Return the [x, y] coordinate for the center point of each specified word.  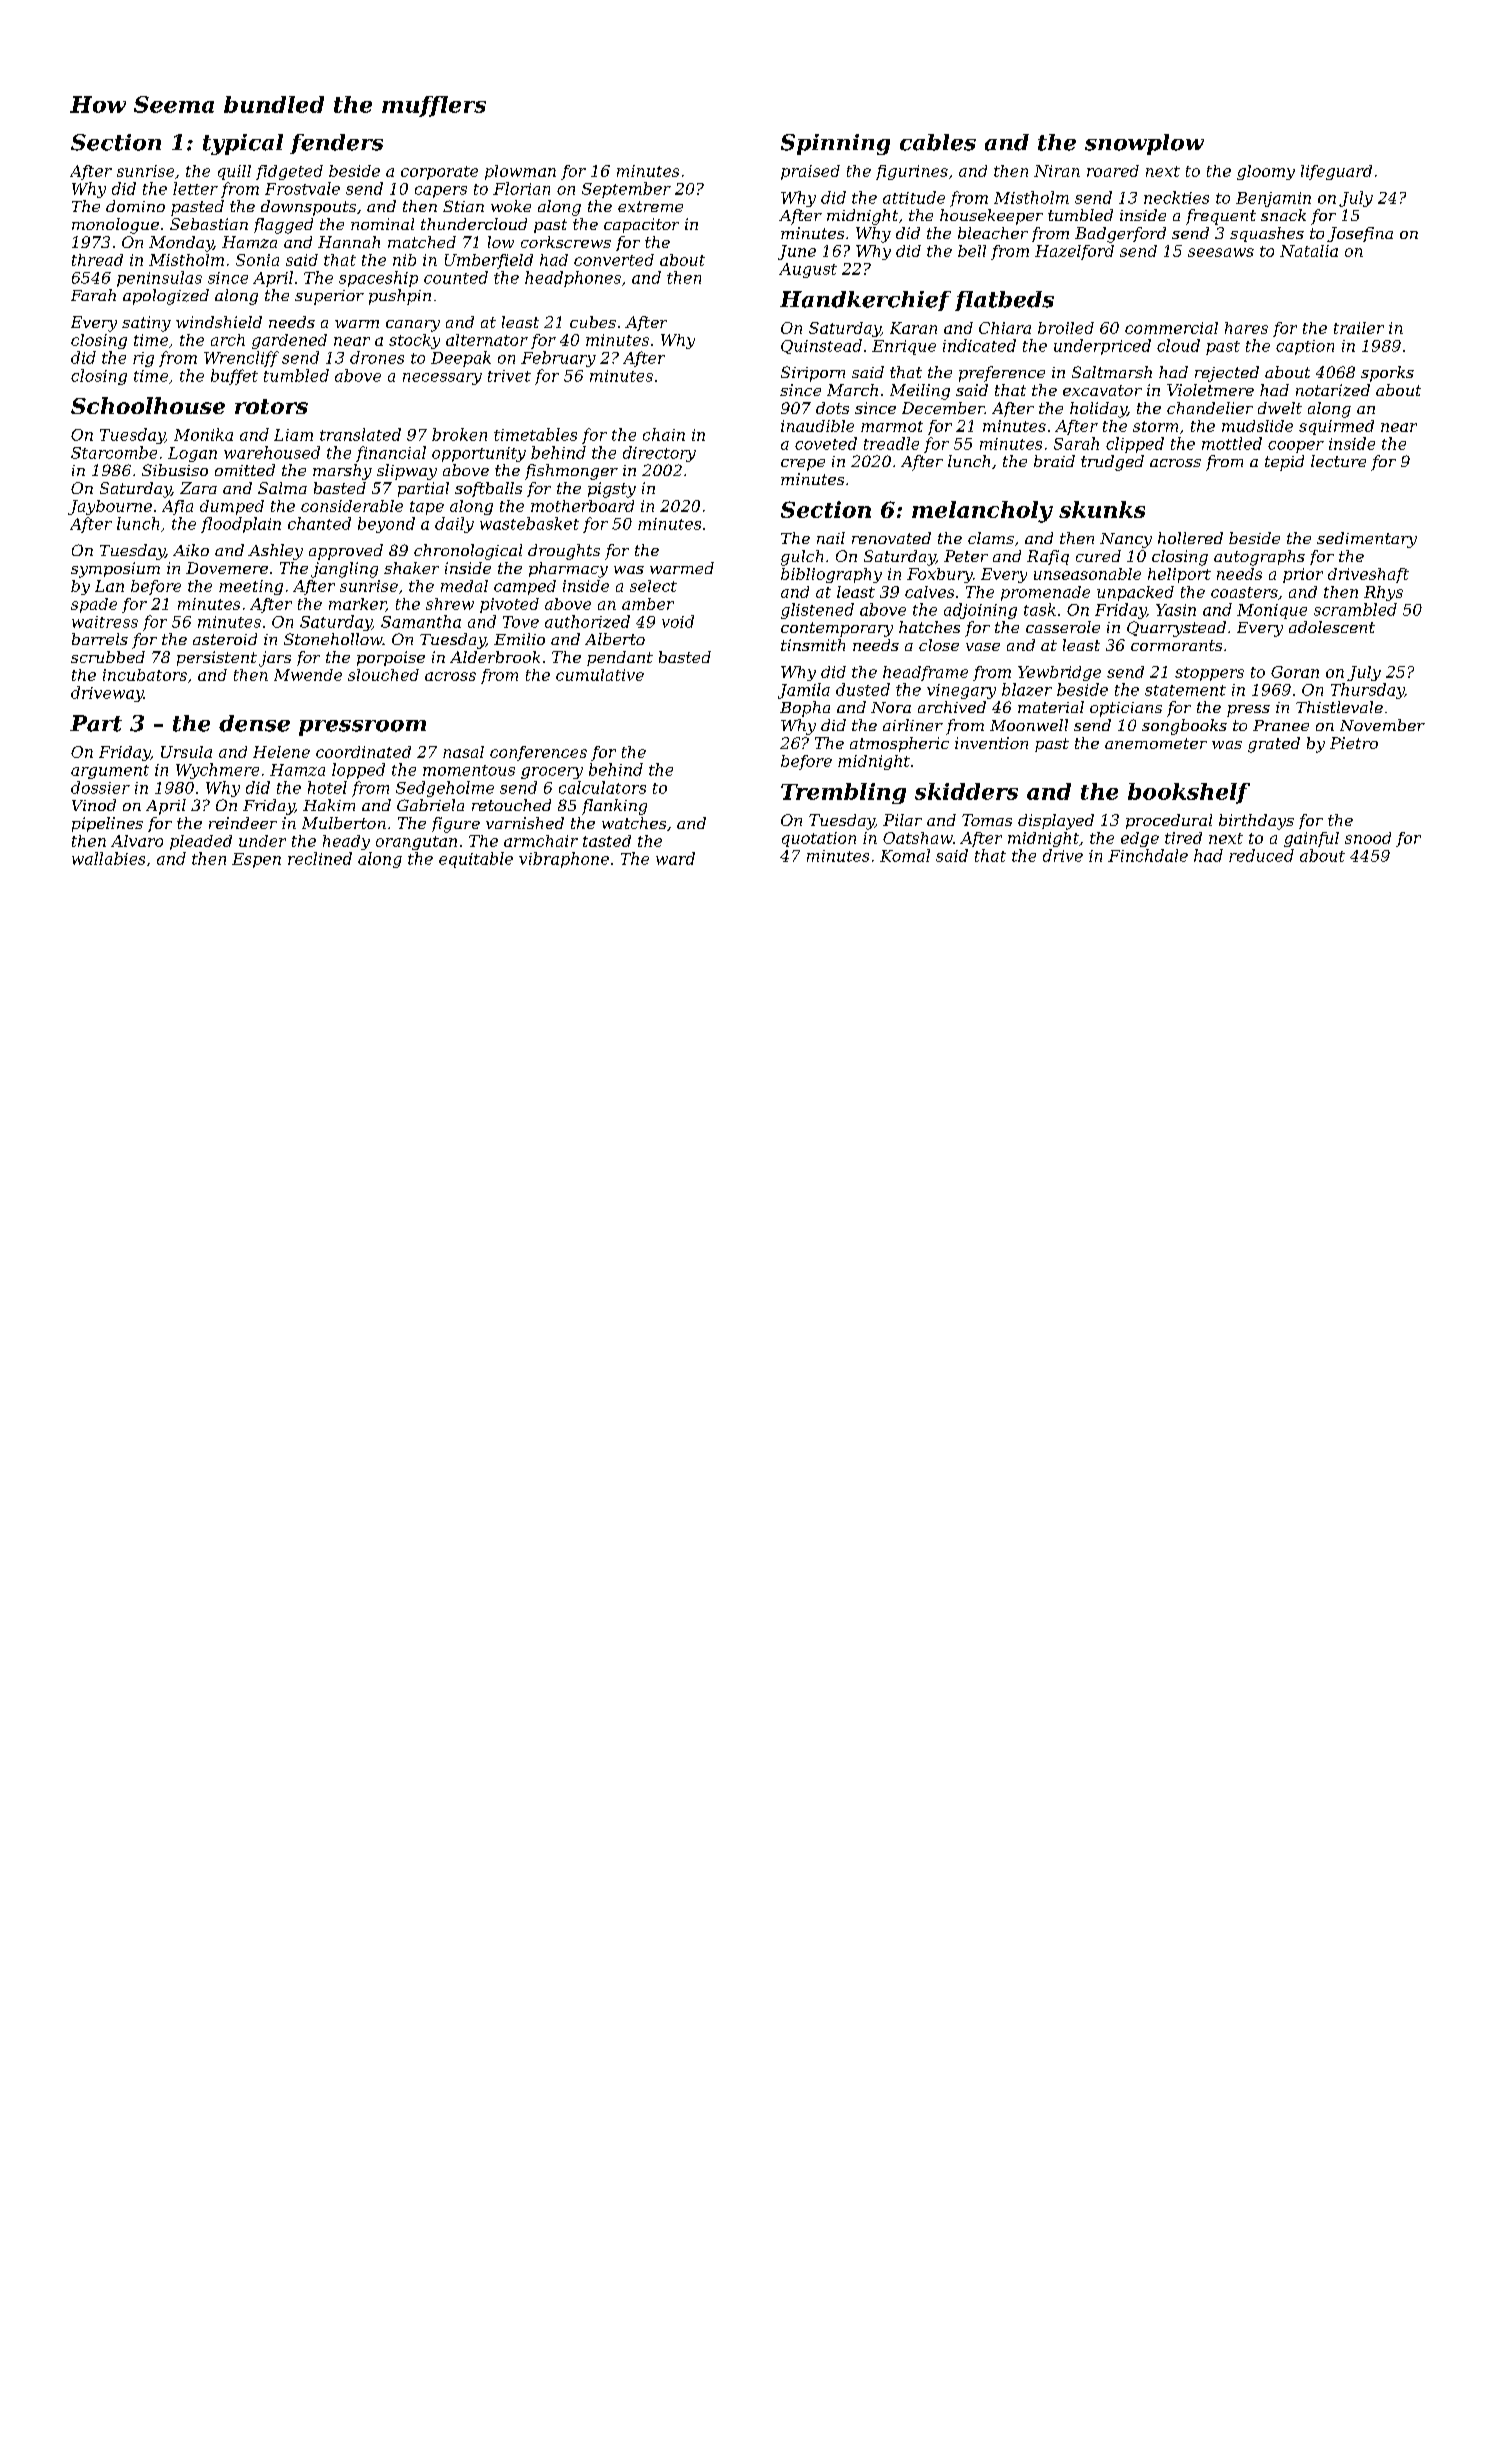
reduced [1261, 855]
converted [614, 260]
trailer [1359, 328]
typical [243, 144]
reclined [320, 858]
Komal [905, 855]
